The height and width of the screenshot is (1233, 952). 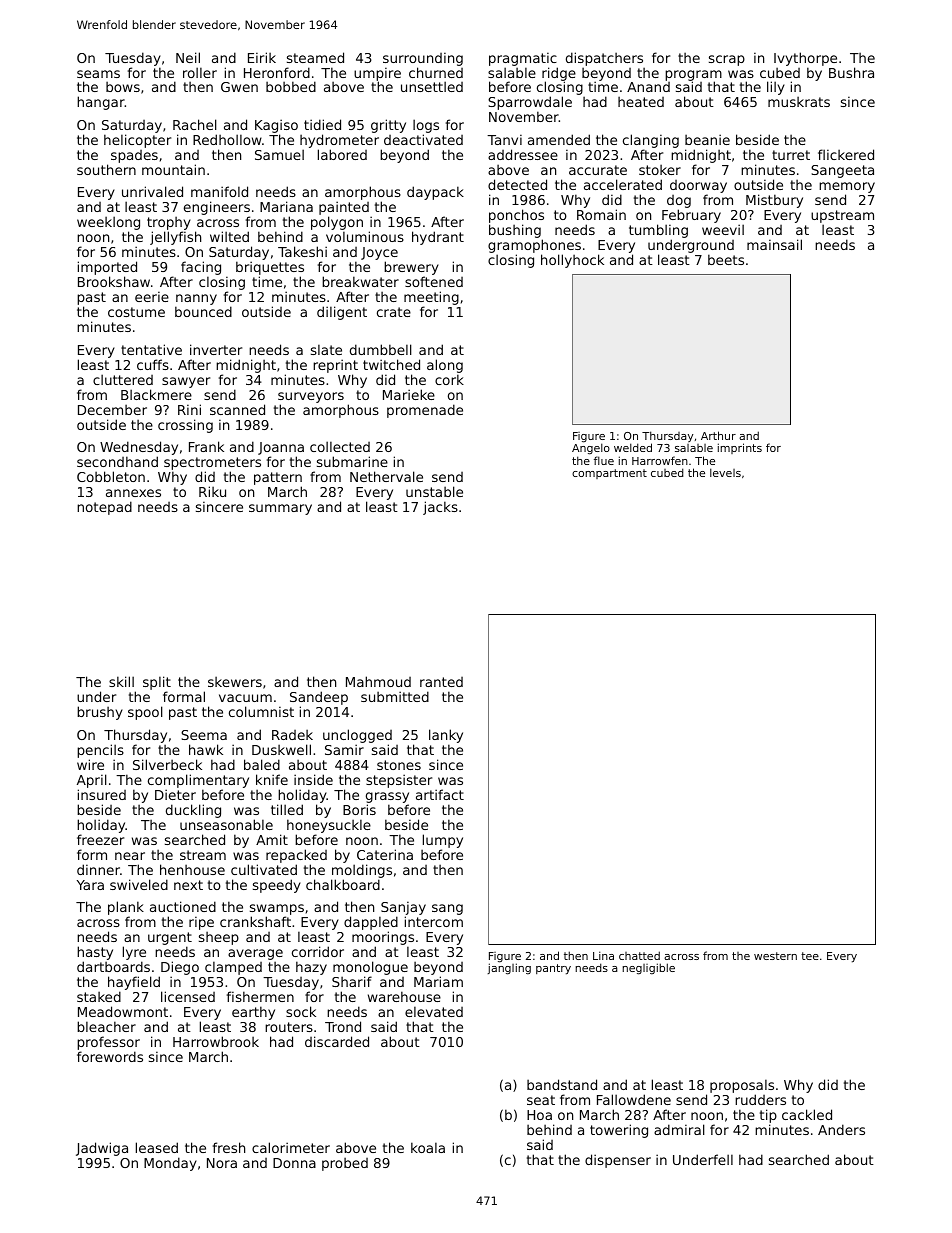 I want to click on Ivythorpe, so click(x=805, y=59).
